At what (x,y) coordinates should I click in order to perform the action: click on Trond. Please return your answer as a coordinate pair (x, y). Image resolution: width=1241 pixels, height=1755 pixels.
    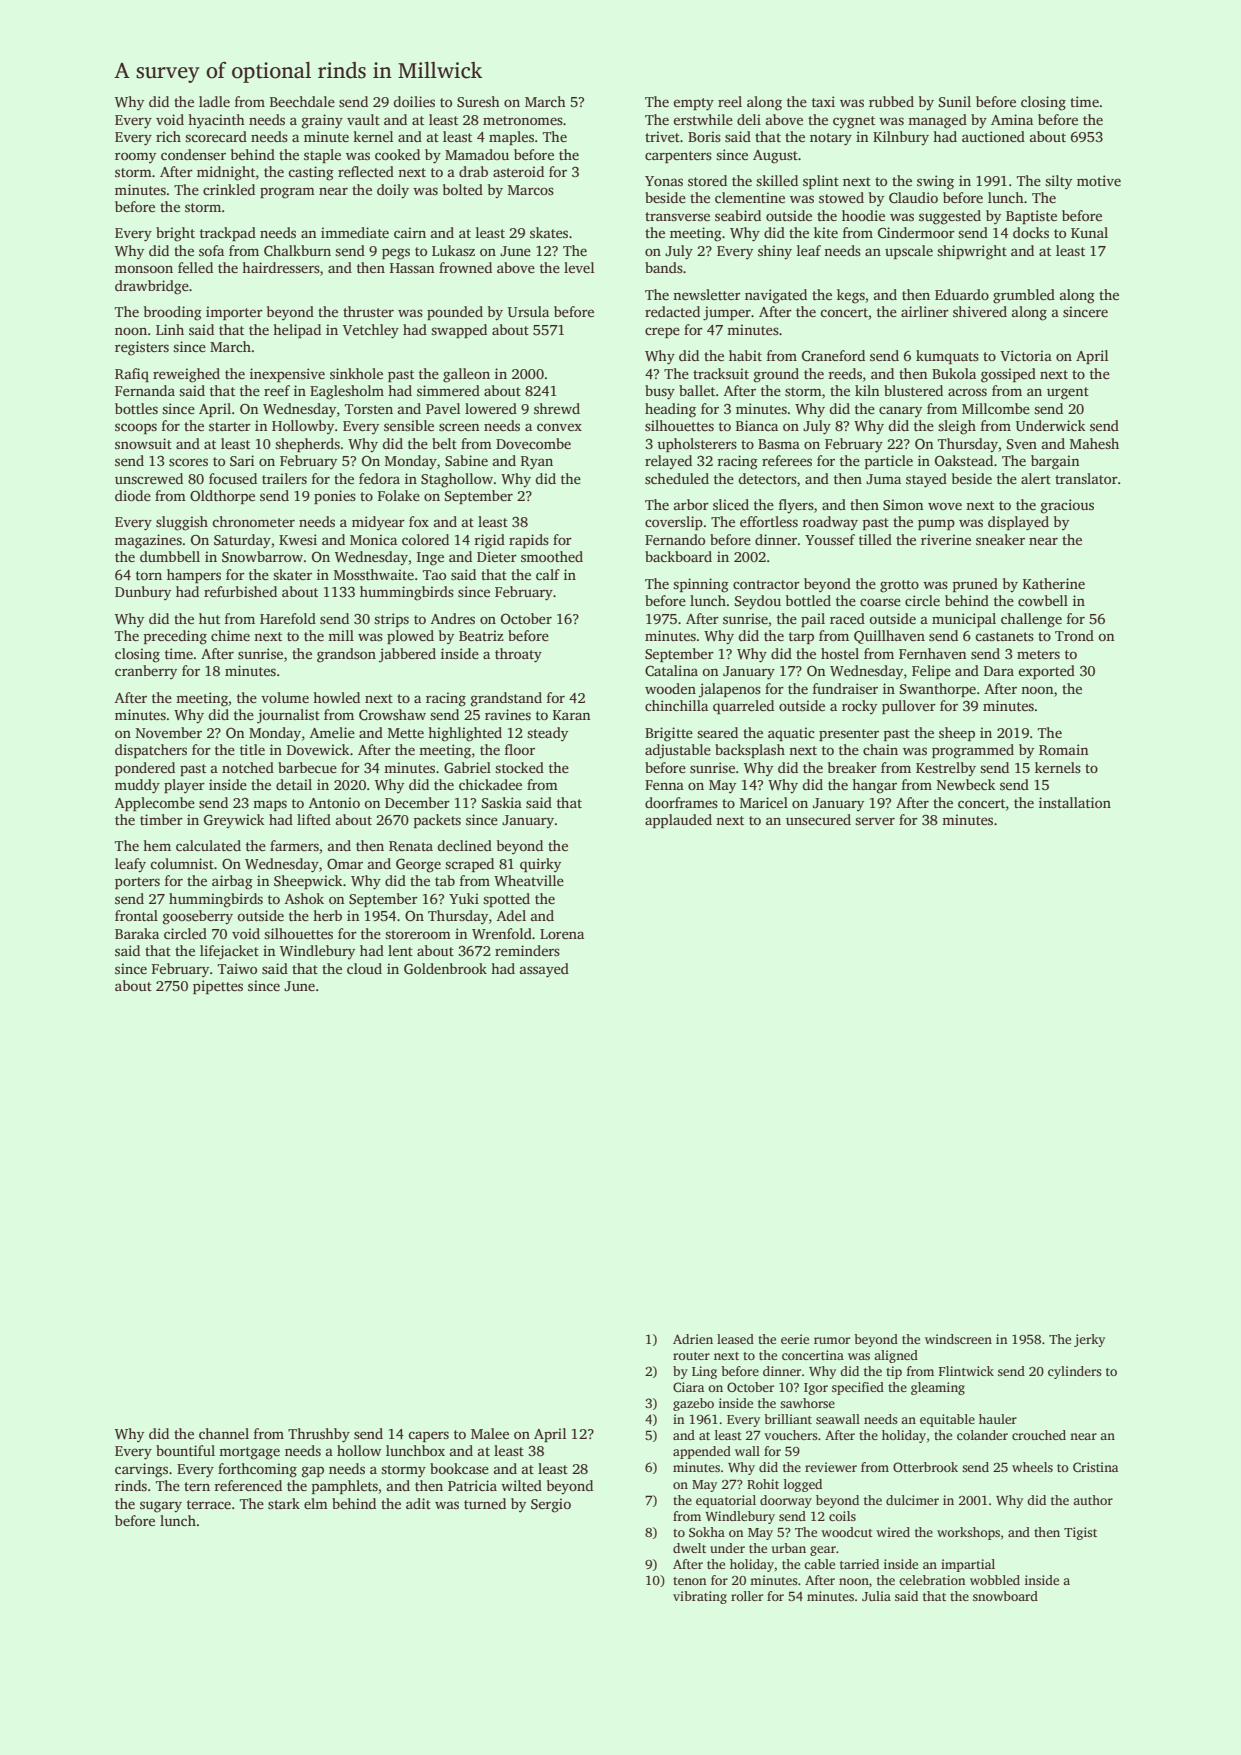
    Looking at the image, I should click on (1074, 635).
